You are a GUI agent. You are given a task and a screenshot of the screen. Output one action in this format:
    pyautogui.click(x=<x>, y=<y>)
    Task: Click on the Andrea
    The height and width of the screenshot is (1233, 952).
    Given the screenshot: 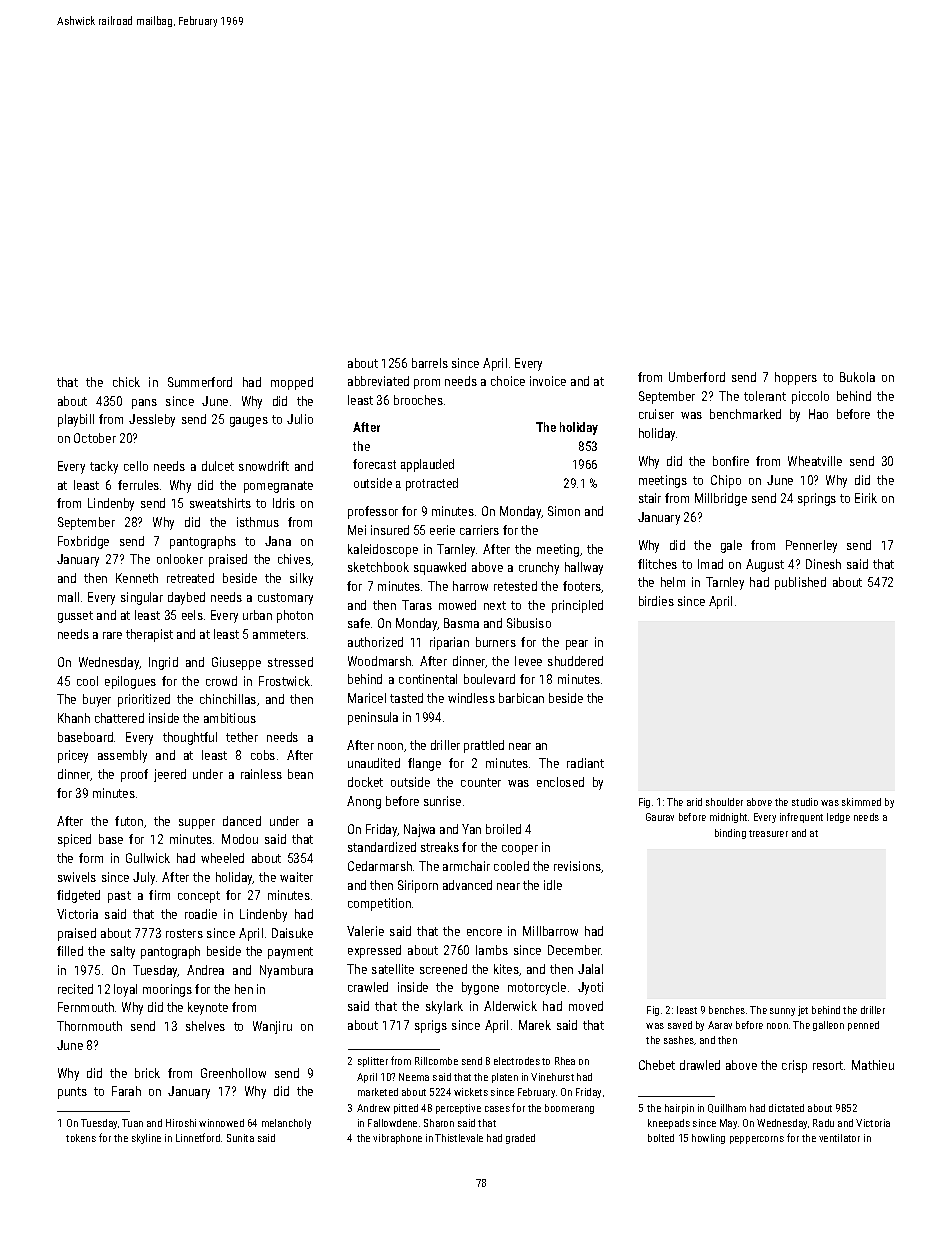 What is the action you would take?
    pyautogui.click(x=205, y=970)
